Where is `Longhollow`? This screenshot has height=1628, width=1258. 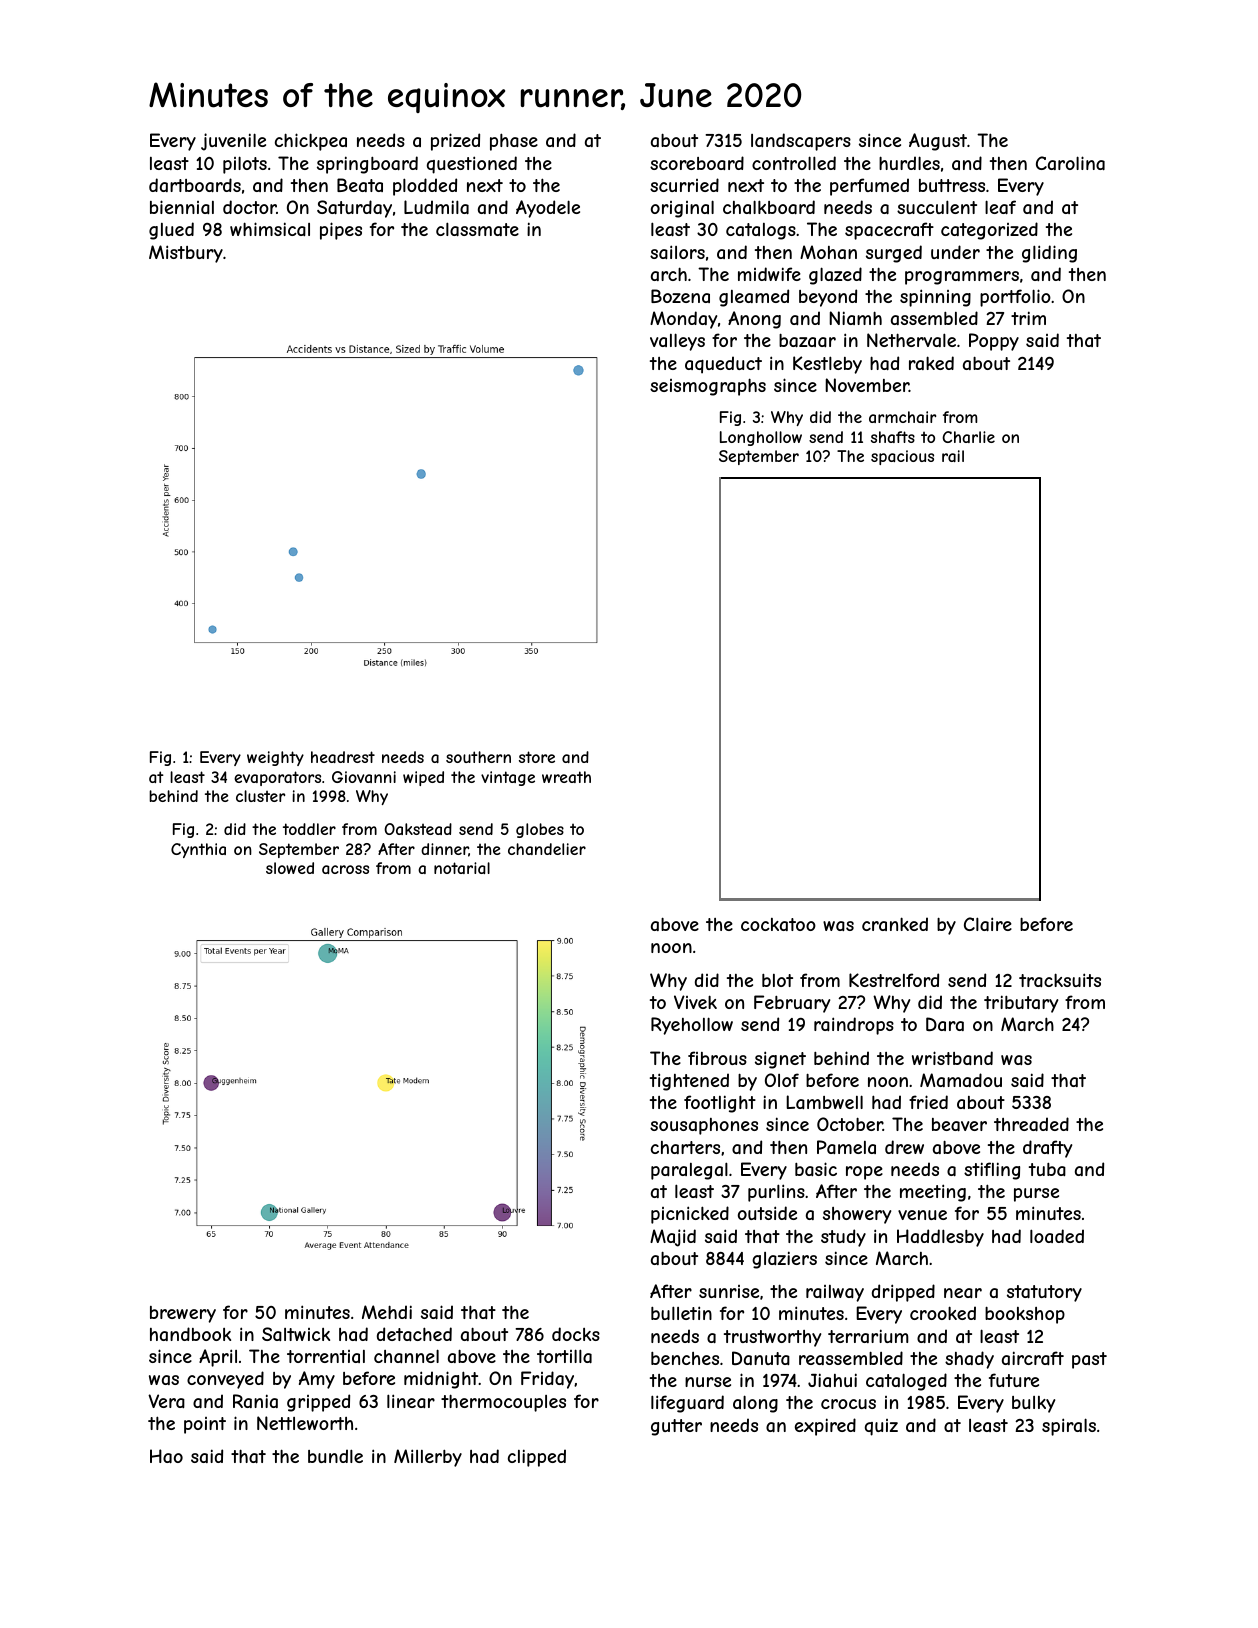
Longhollow is located at coordinates (761, 438).
